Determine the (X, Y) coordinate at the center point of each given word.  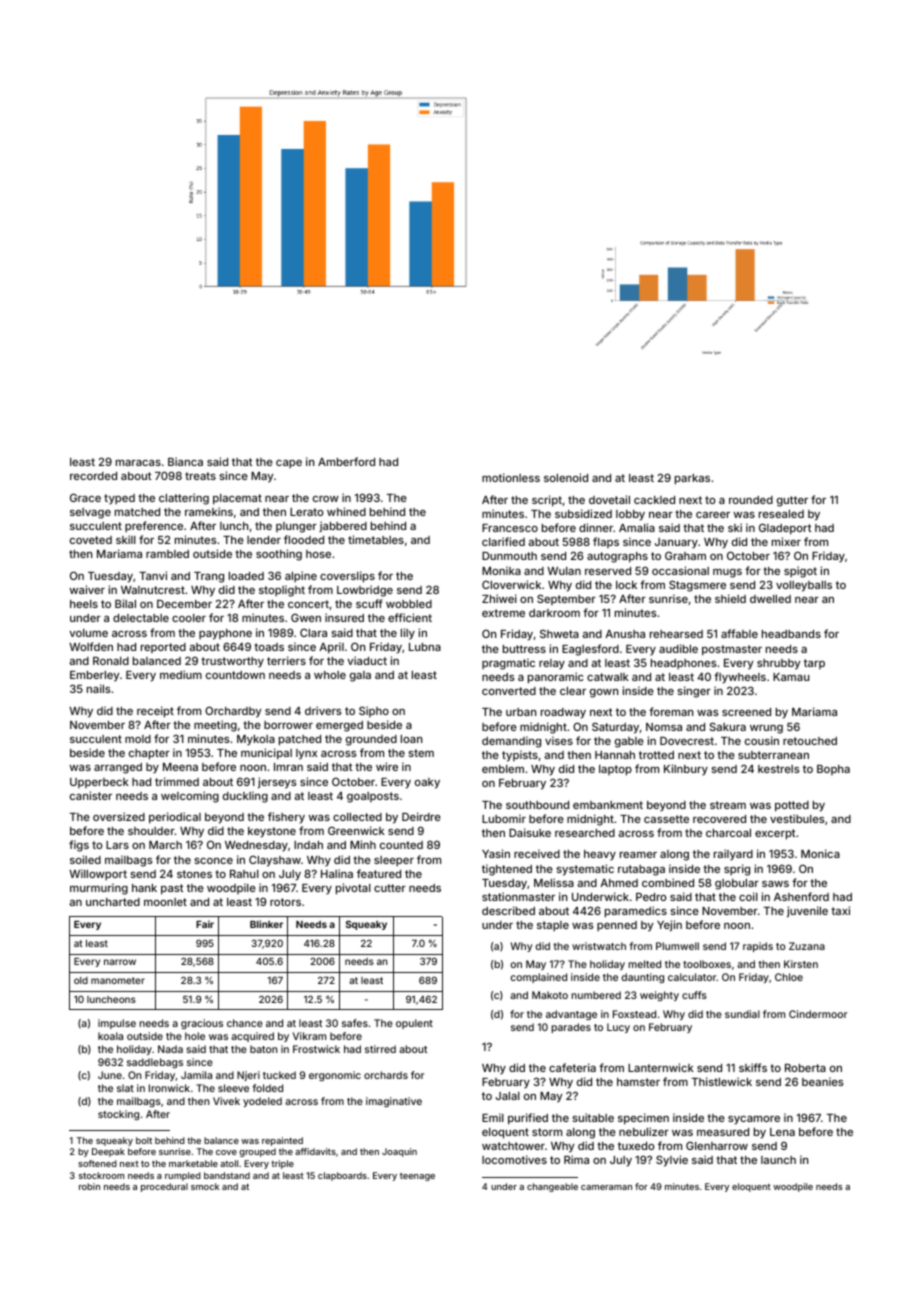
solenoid (566, 477)
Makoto (550, 995)
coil (748, 896)
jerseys (277, 783)
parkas (692, 479)
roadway (563, 713)
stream (728, 805)
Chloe (789, 977)
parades (571, 1028)
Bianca (185, 461)
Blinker (266, 924)
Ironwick (169, 1088)
